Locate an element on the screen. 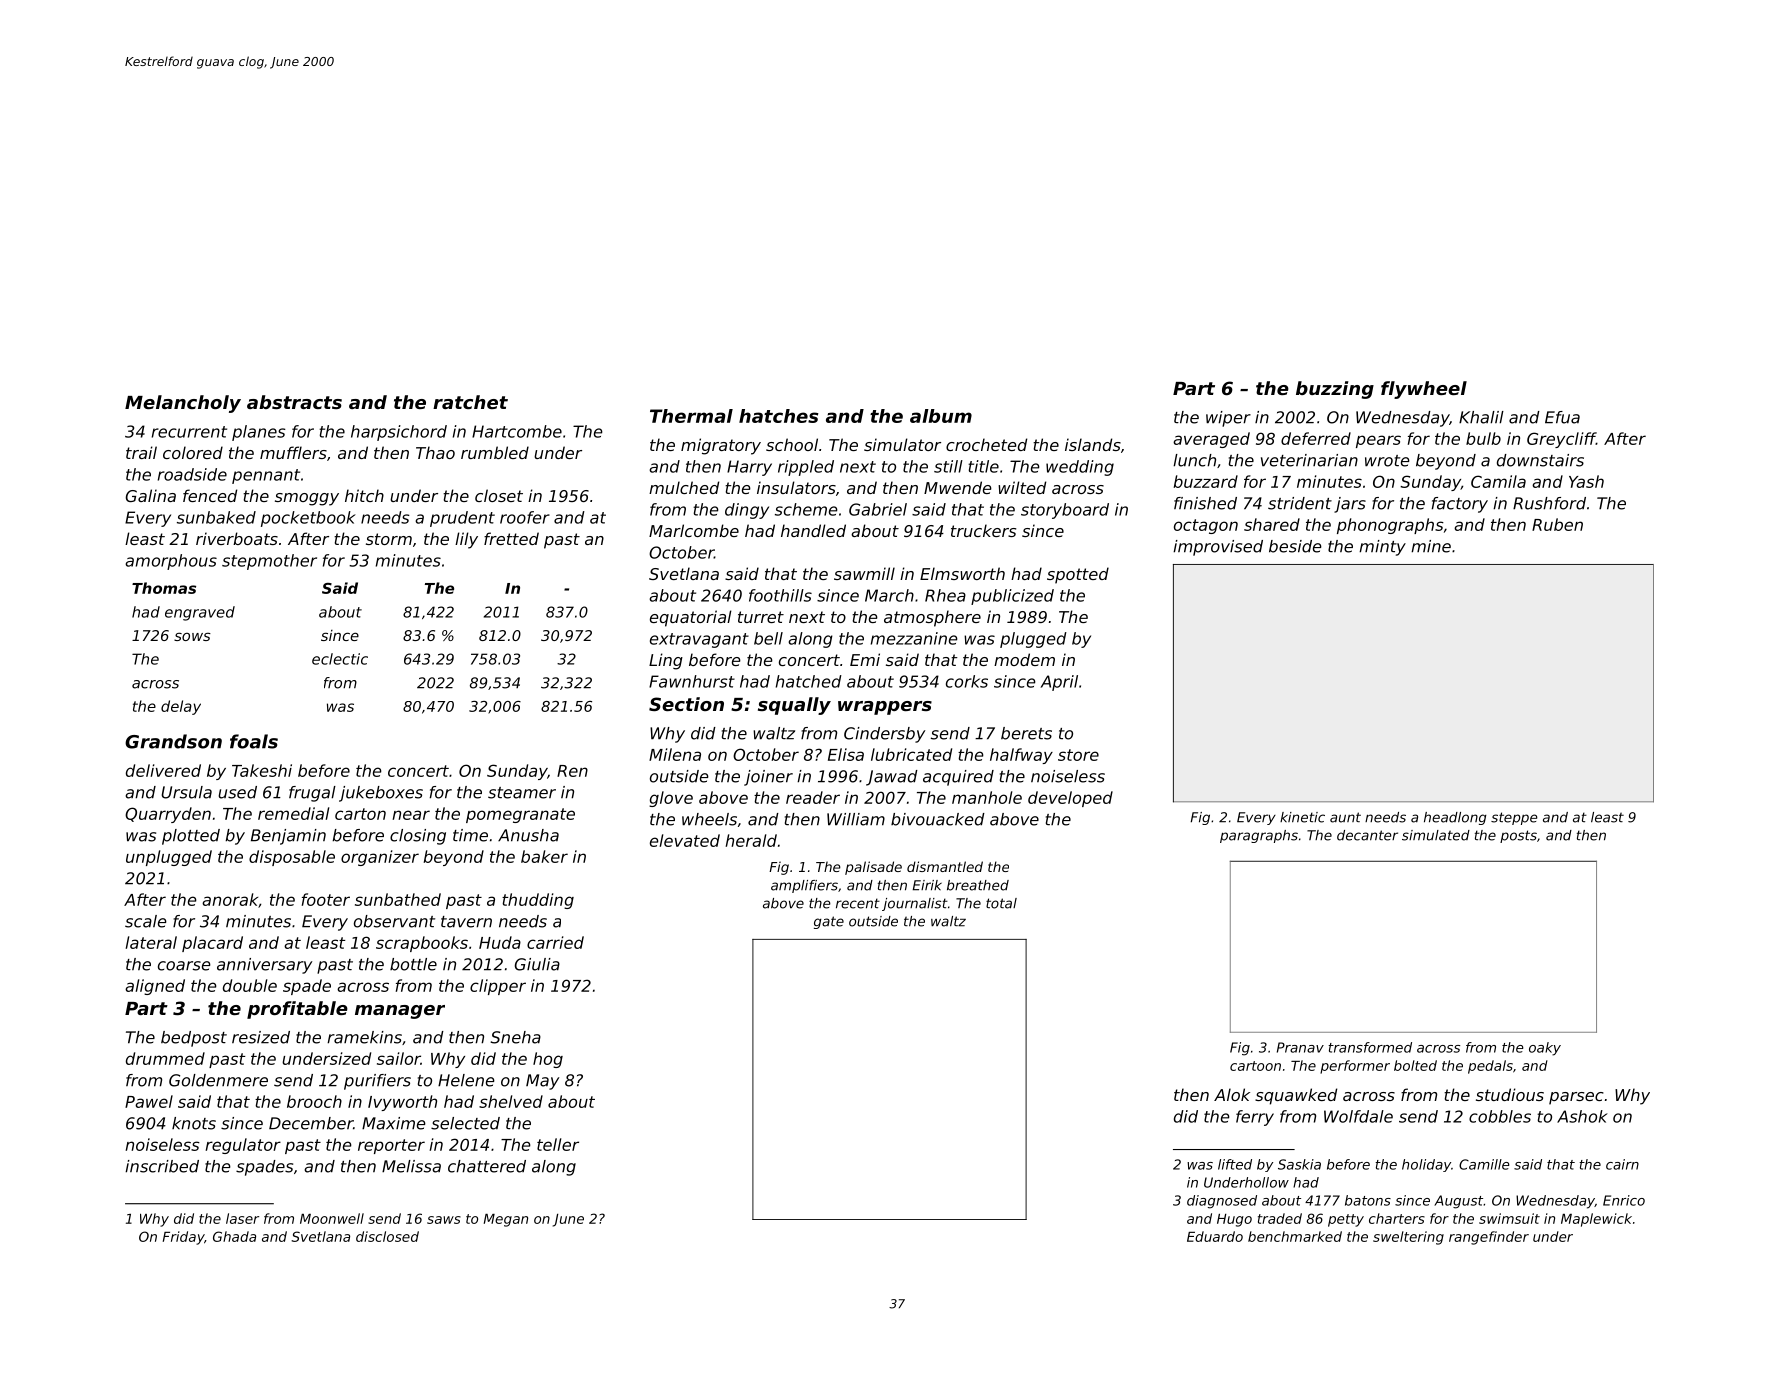 The width and height of the screenshot is (1779, 1375). steppe is located at coordinates (1514, 818).
